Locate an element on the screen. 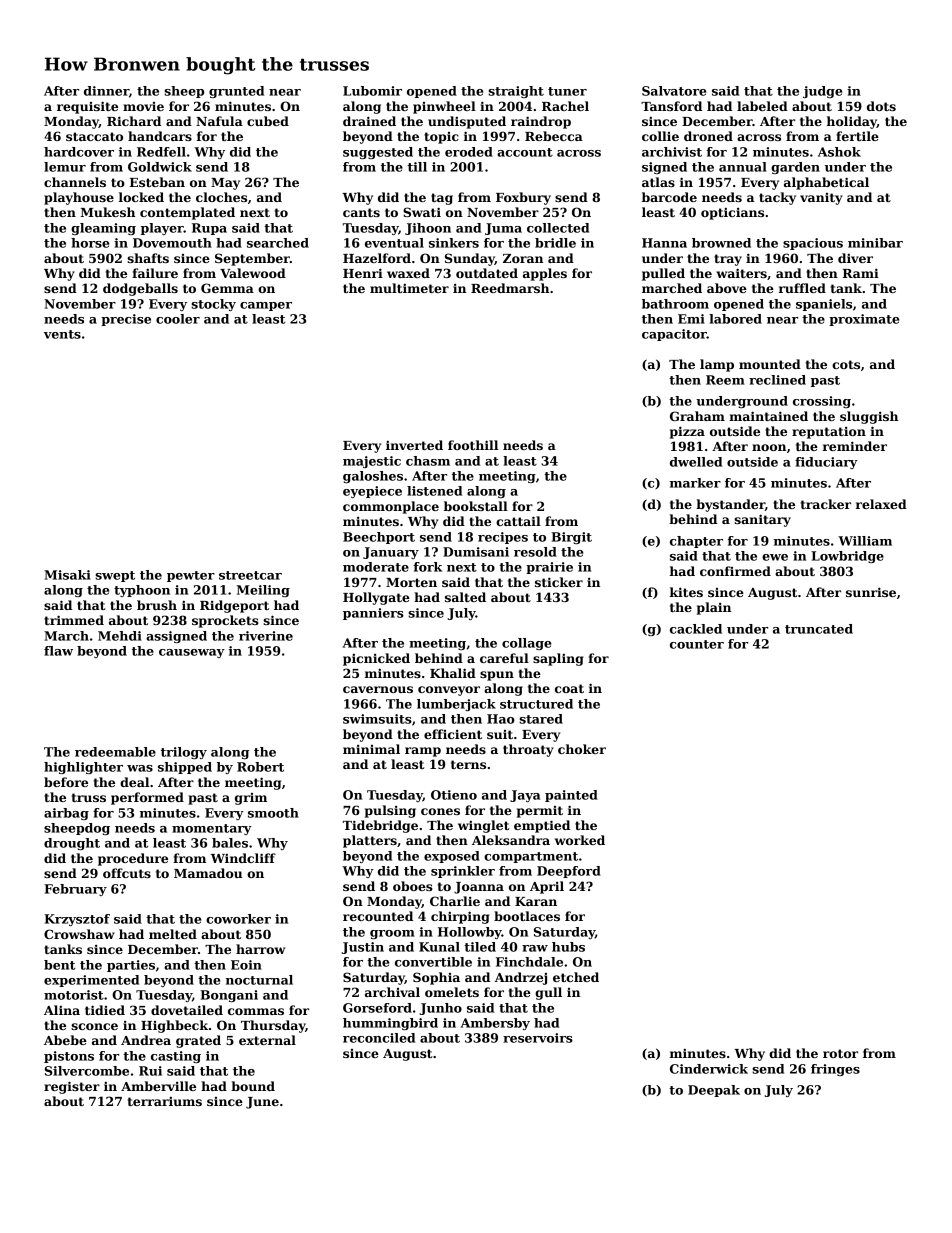 Image resolution: width=952 pixels, height=1233 pixels. failure is located at coordinates (155, 273).
